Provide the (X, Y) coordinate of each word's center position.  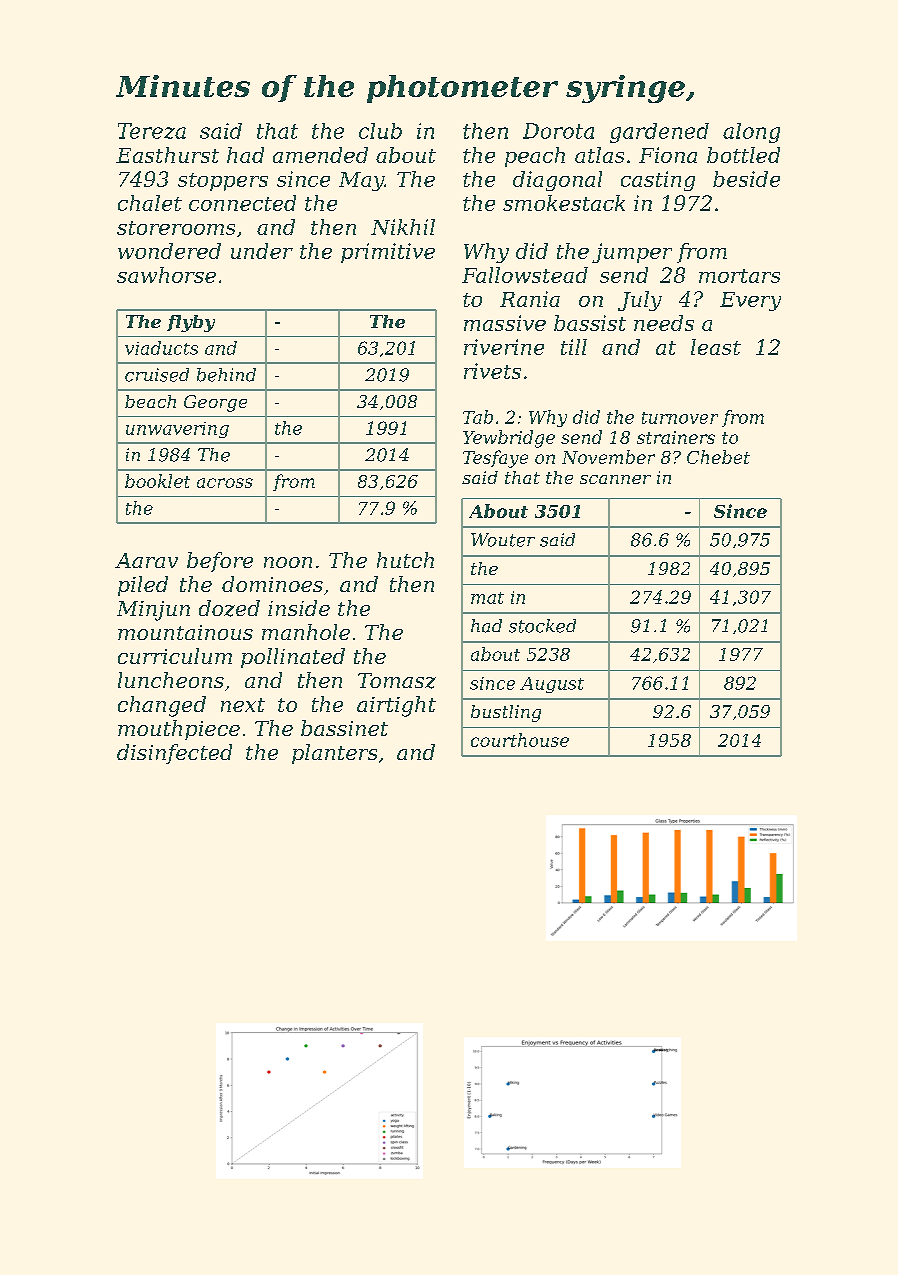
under (262, 251)
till (574, 347)
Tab (478, 417)
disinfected (174, 754)
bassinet (344, 728)
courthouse (520, 740)
